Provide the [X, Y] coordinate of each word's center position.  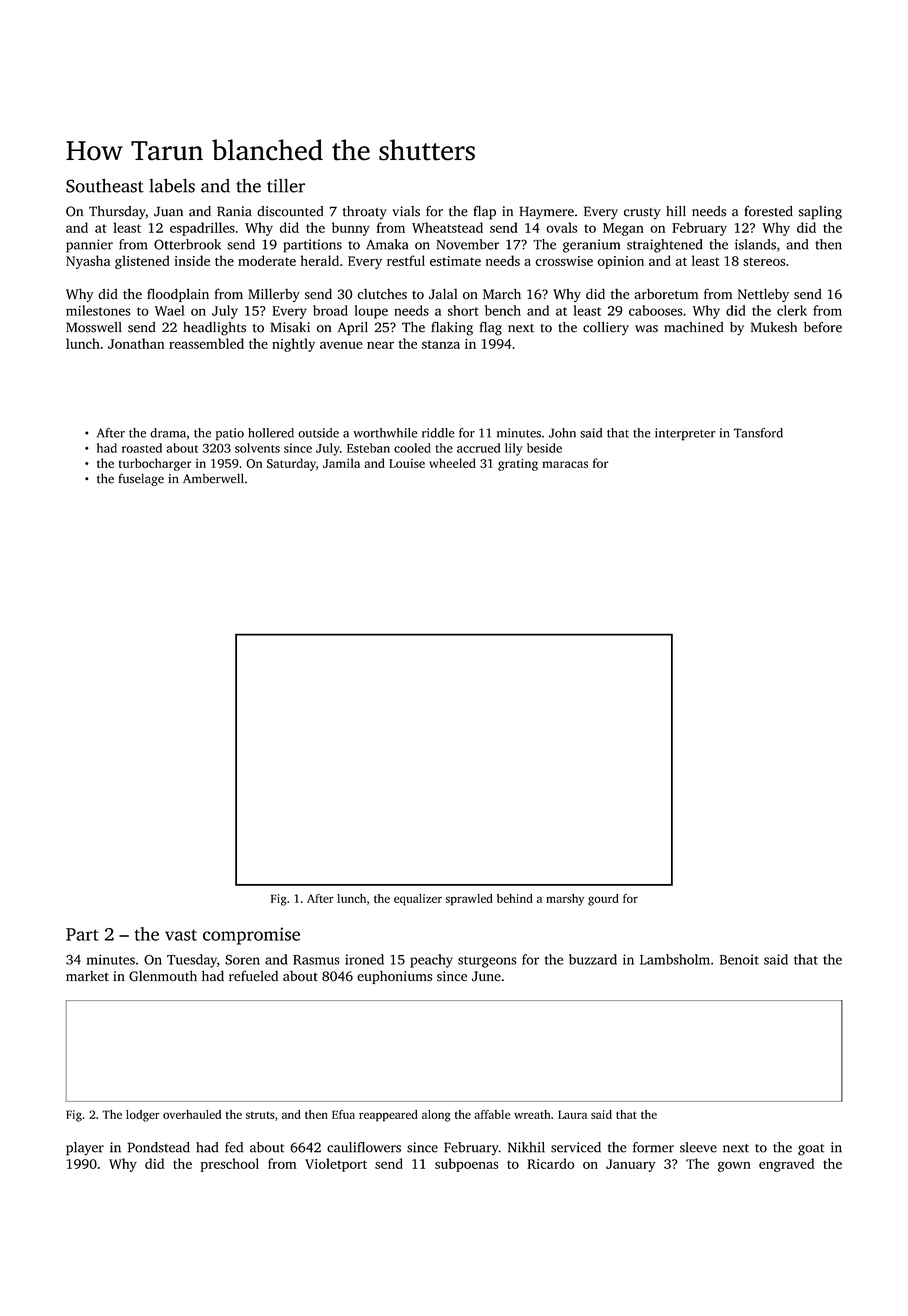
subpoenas [466, 1165]
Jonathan [136, 343]
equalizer [418, 900]
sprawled [469, 900]
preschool [230, 1165]
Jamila [341, 463]
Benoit [739, 959]
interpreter [685, 434]
